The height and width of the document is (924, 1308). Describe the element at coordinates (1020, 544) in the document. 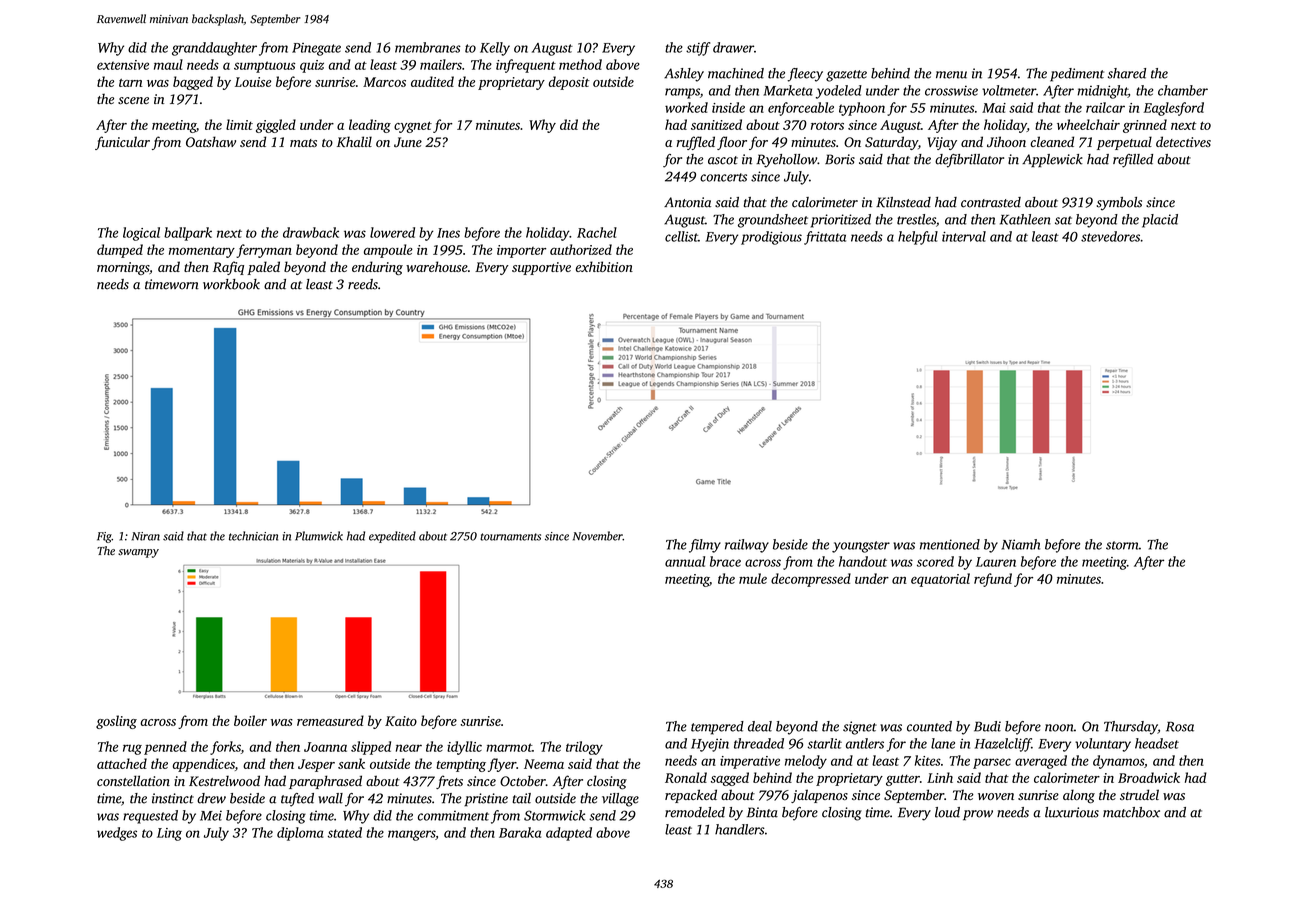

I see `Niamh` at that location.
